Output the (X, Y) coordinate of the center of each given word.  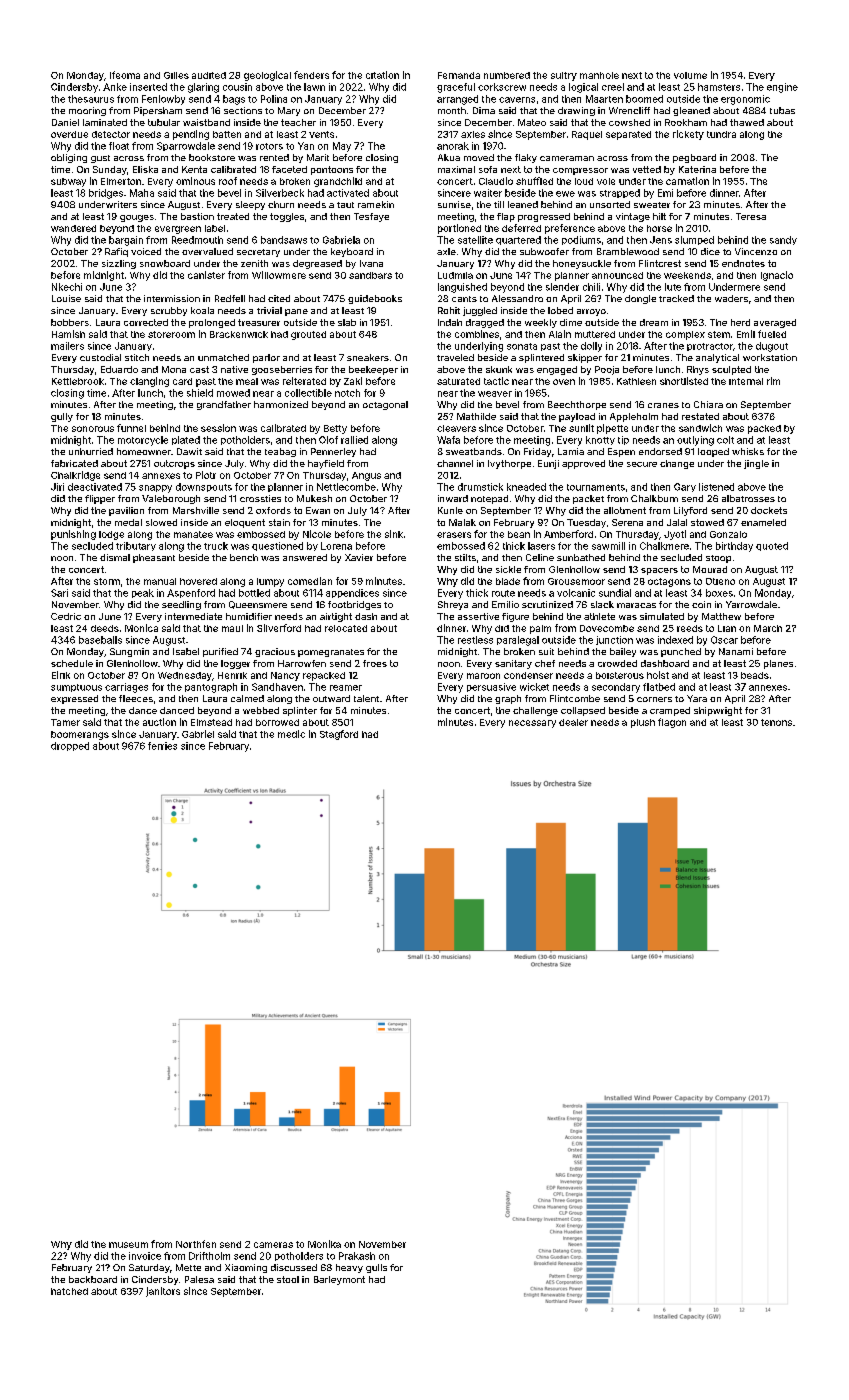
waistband (206, 122)
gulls (376, 1268)
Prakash (357, 1256)
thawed (747, 122)
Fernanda (459, 75)
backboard (93, 1279)
